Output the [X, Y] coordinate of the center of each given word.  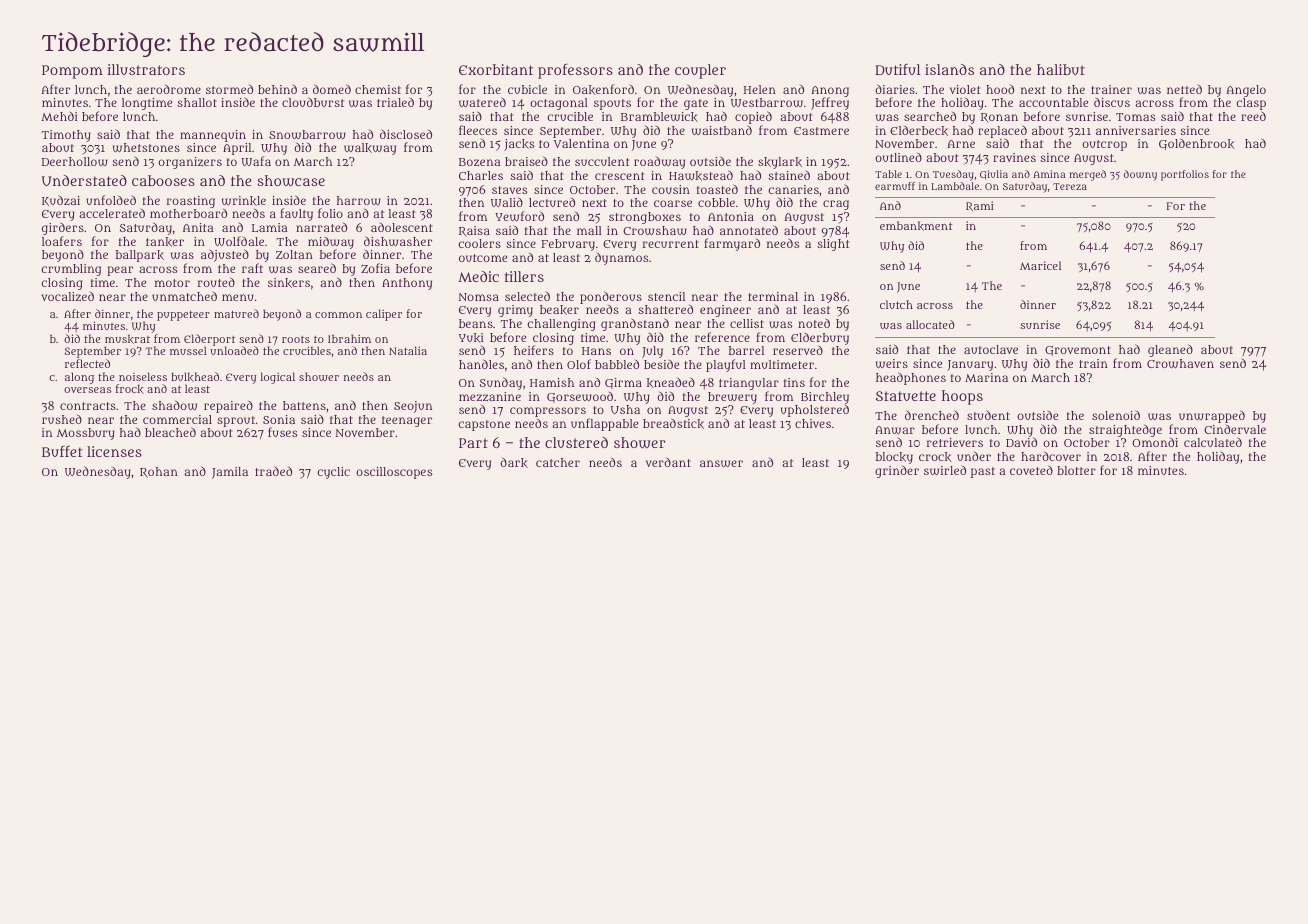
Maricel [1040, 265]
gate [696, 104]
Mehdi [59, 116]
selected [527, 296]
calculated [1213, 442]
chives [813, 423]
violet [965, 89]
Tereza [1070, 186]
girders [63, 229]
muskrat [127, 339]
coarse [673, 203]
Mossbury [86, 434]
